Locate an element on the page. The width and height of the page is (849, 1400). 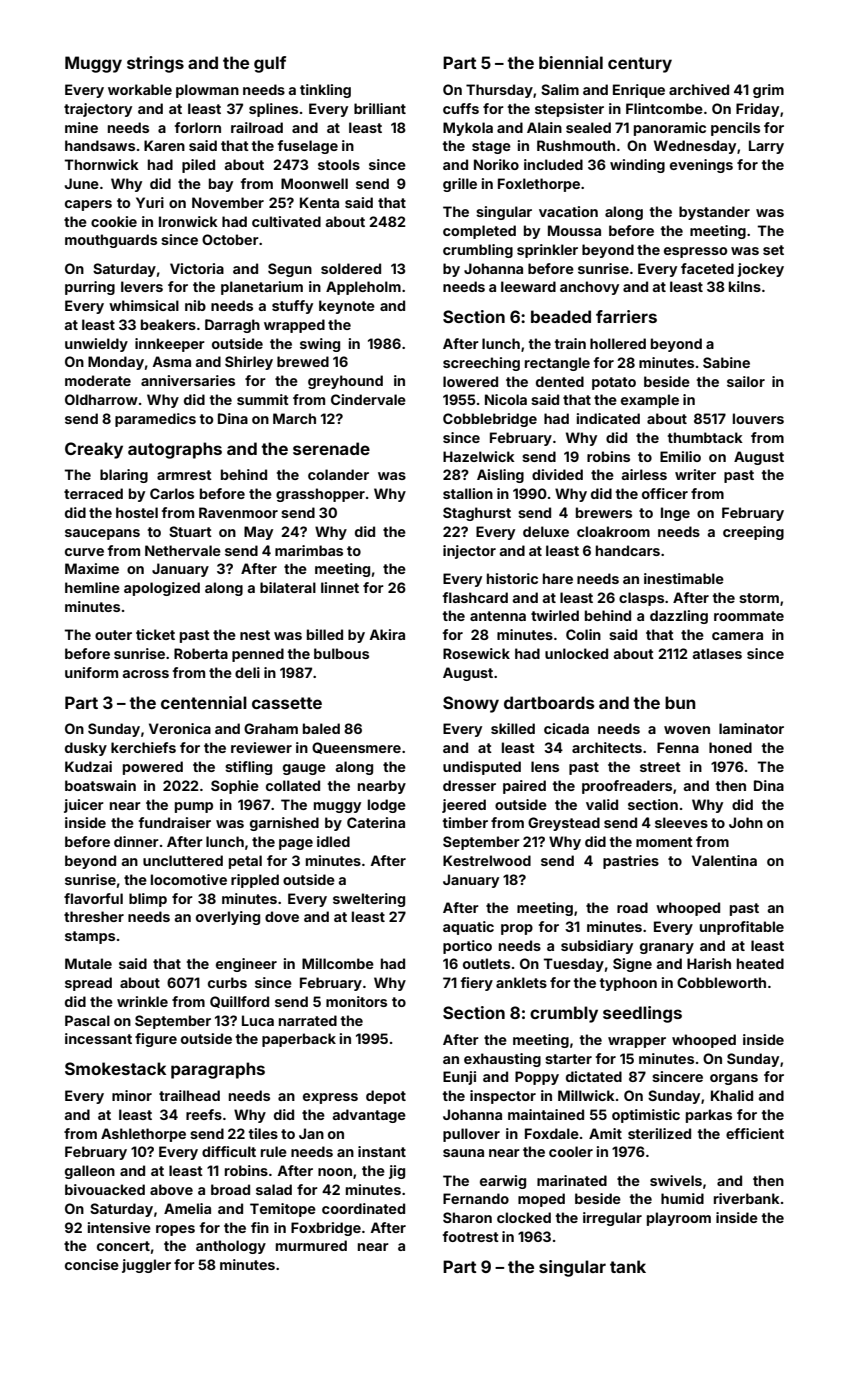
fundraiser is located at coordinates (175, 822).
